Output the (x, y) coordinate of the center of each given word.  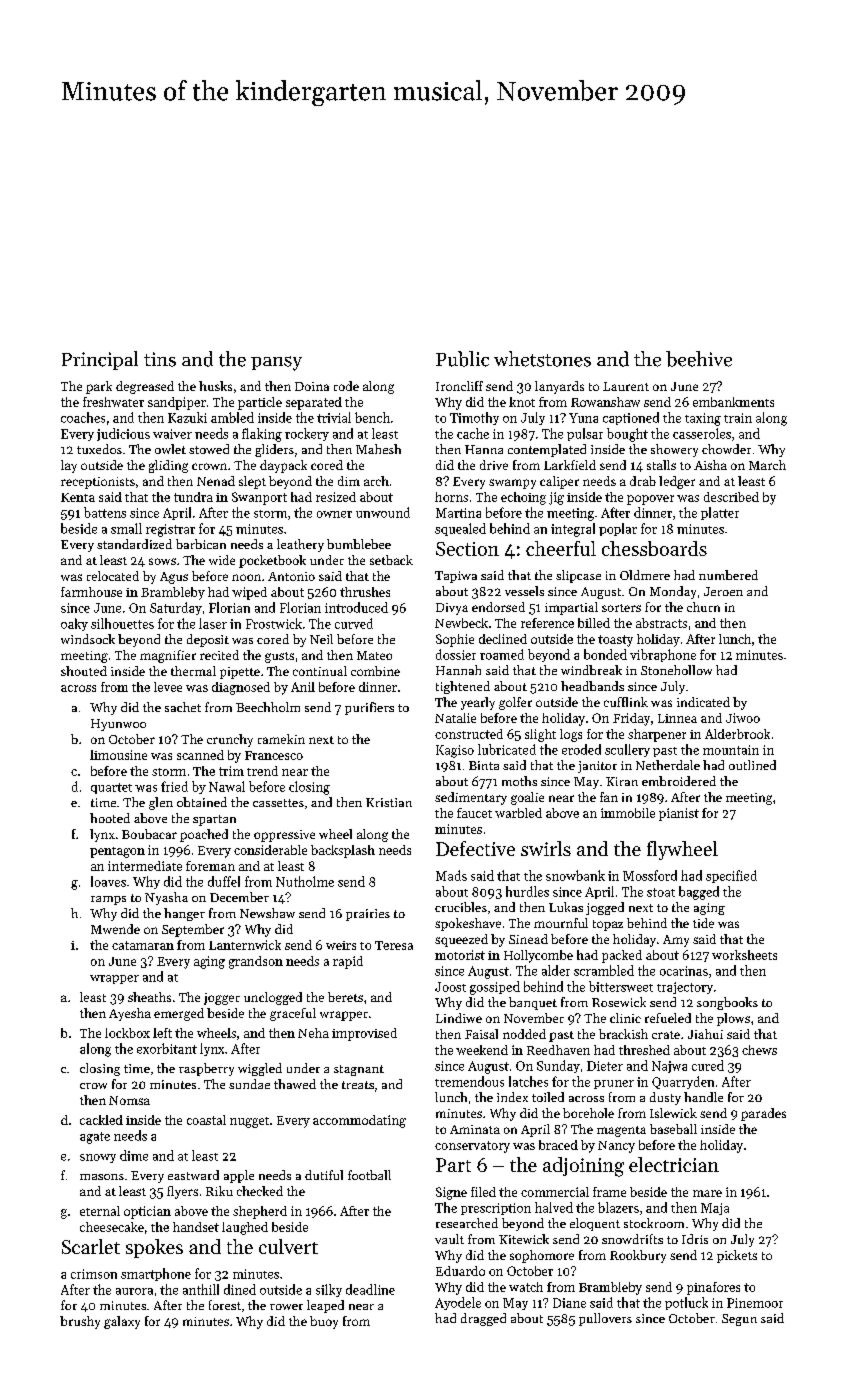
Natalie (455, 718)
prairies (368, 915)
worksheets (744, 955)
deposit (208, 640)
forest (225, 1305)
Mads (451, 875)
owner (334, 514)
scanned (200, 755)
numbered (728, 575)
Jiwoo (743, 718)
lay (69, 466)
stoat (661, 892)
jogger (222, 999)
